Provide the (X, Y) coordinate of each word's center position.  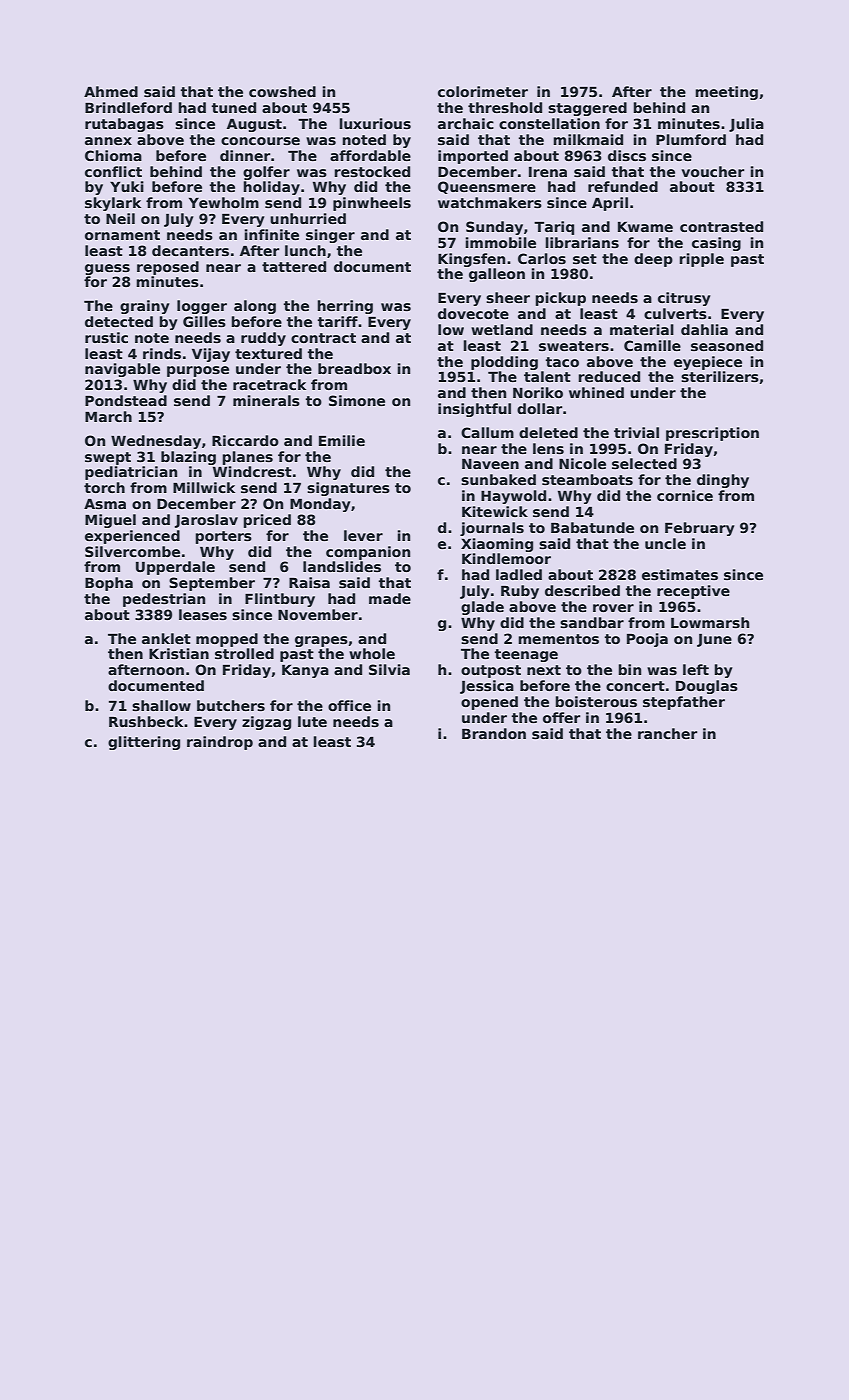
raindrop (220, 743)
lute (312, 721)
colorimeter (483, 91)
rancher (667, 733)
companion (368, 553)
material (642, 329)
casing (716, 244)
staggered (587, 109)
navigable (122, 370)
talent (547, 376)
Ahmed (111, 91)
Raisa (309, 582)
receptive (693, 592)
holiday (271, 188)
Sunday (494, 228)
